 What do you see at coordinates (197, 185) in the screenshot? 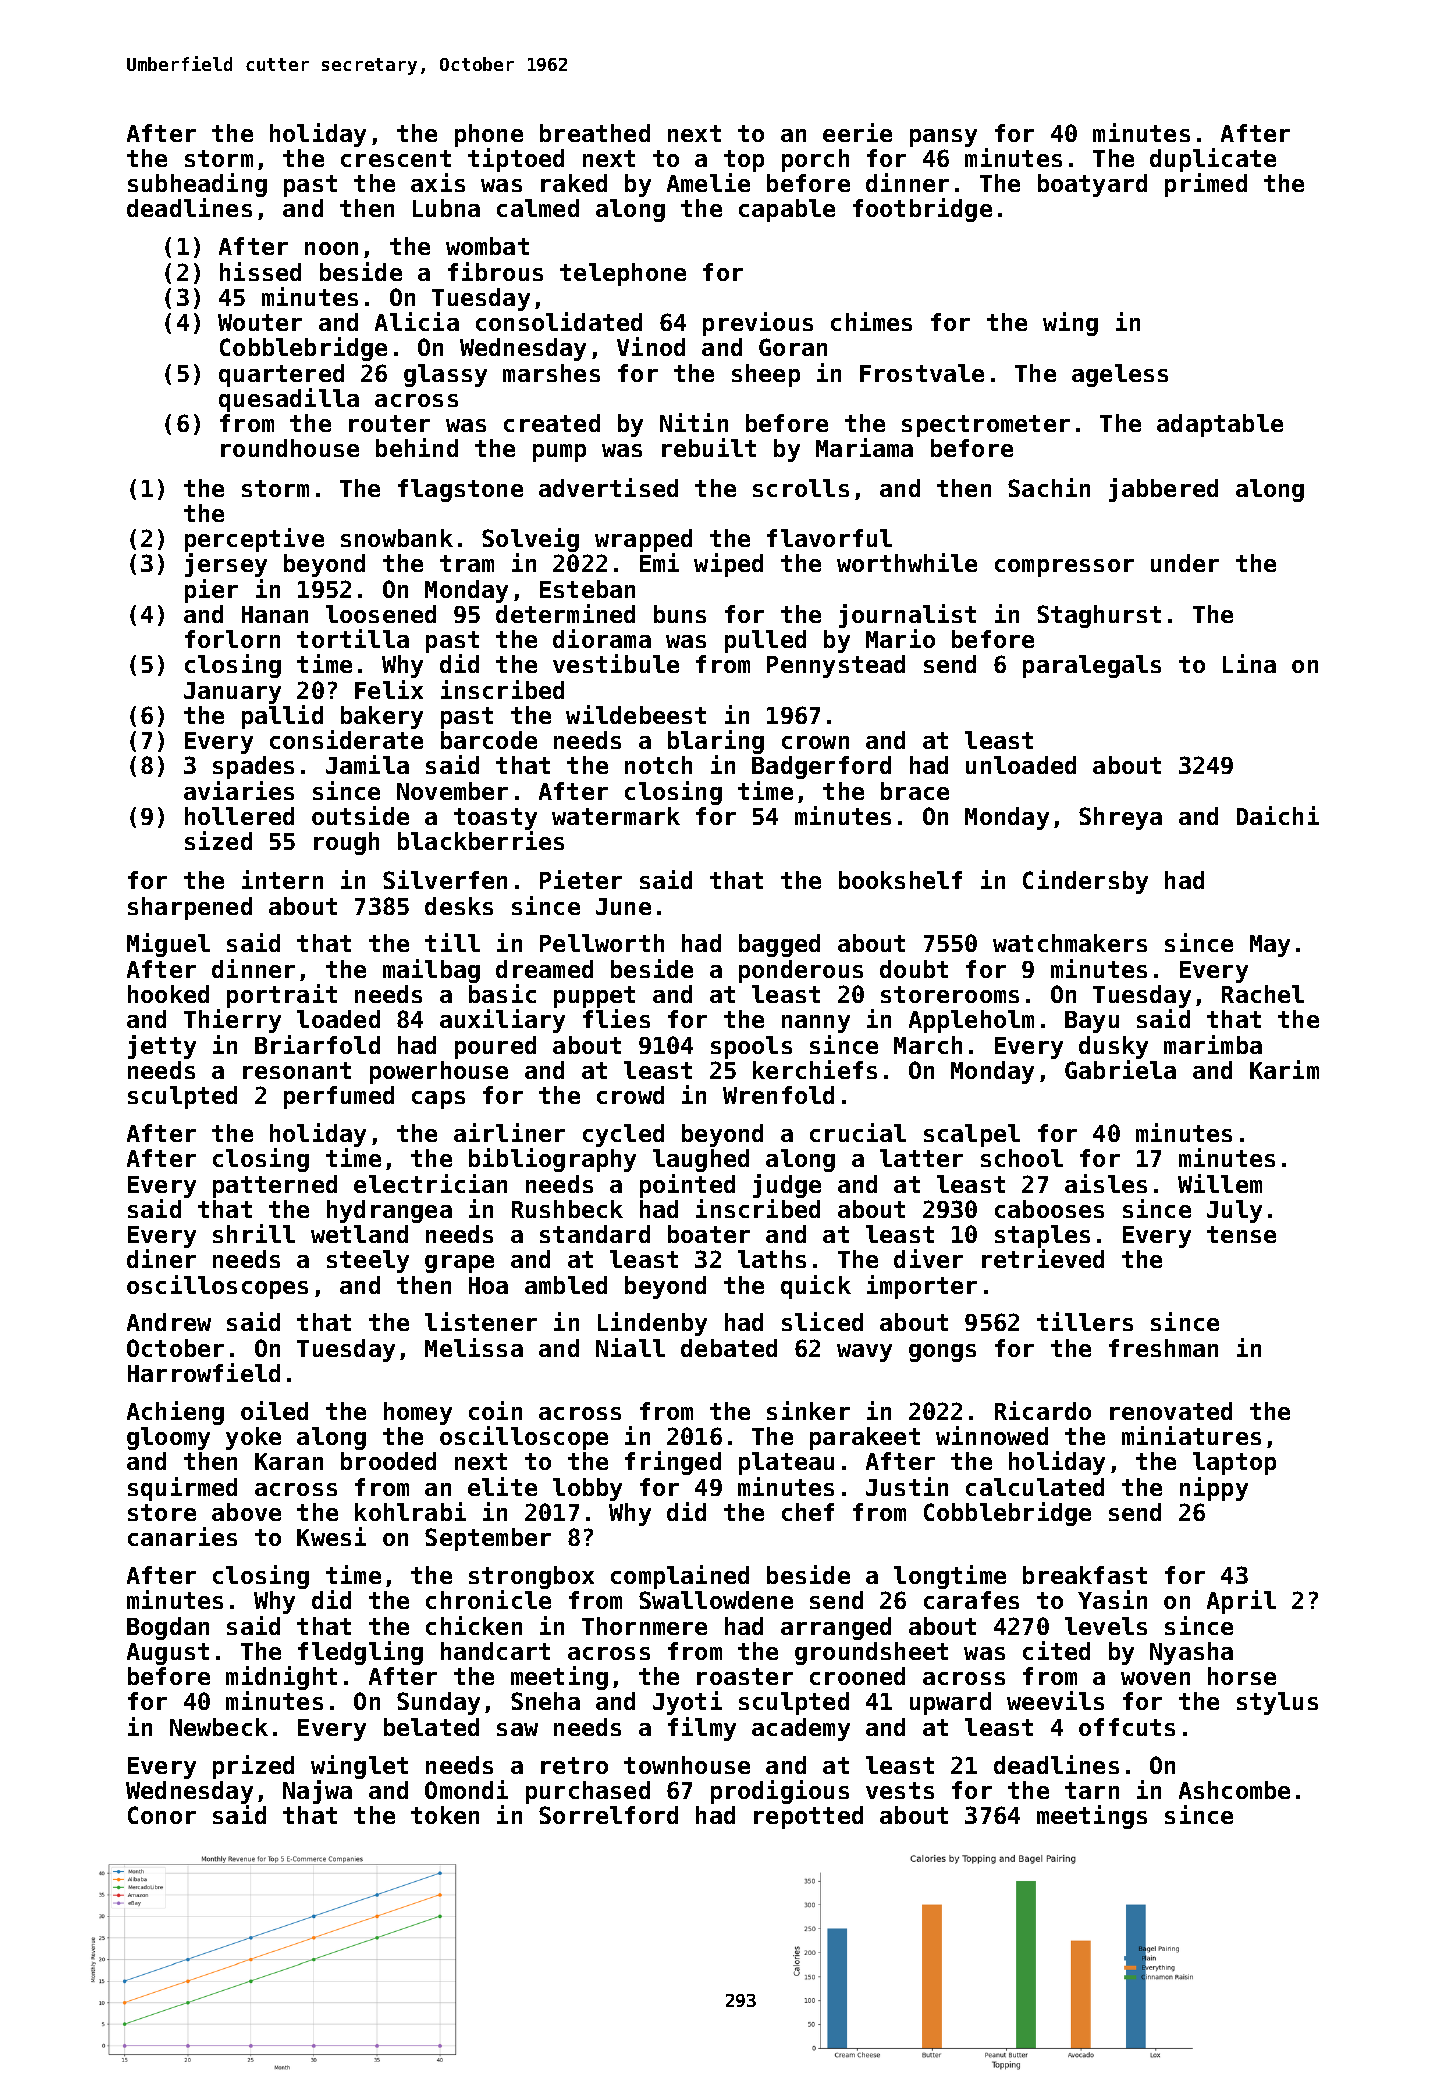
I see `subheading` at bounding box center [197, 185].
